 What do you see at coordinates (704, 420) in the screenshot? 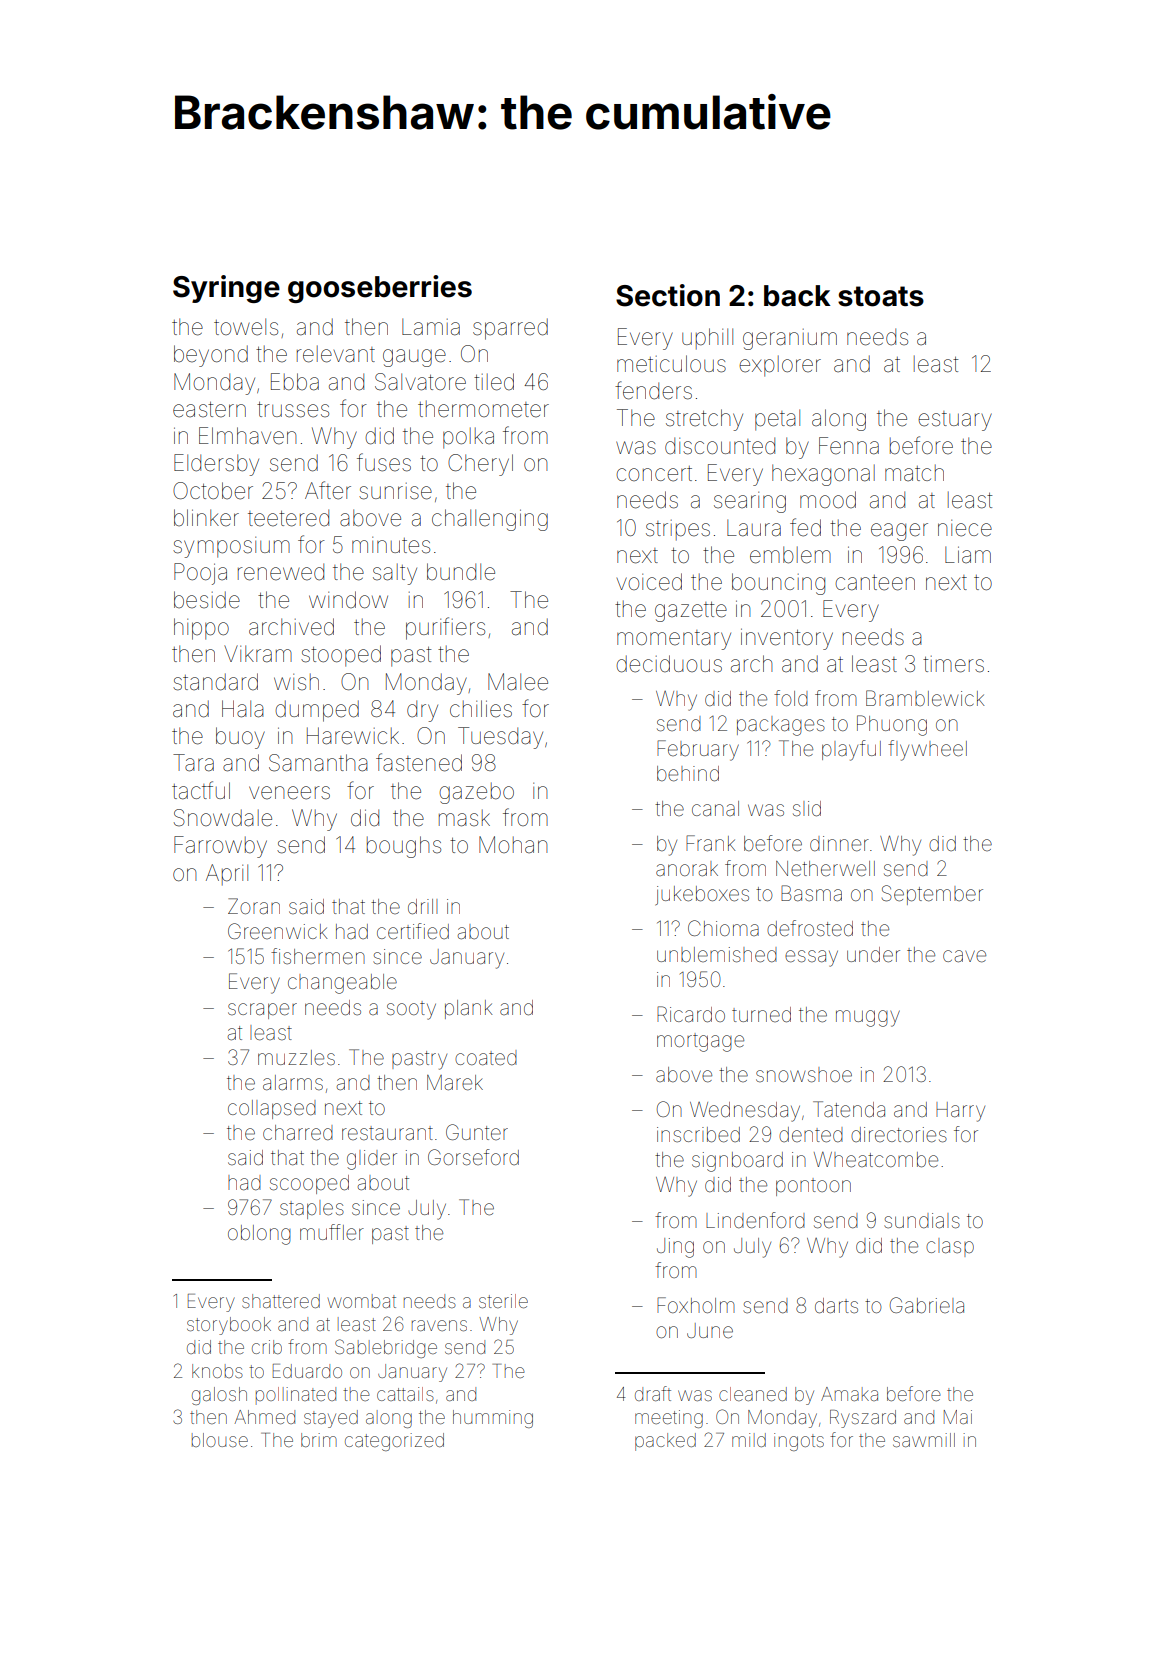
I see `stretchy` at bounding box center [704, 420].
